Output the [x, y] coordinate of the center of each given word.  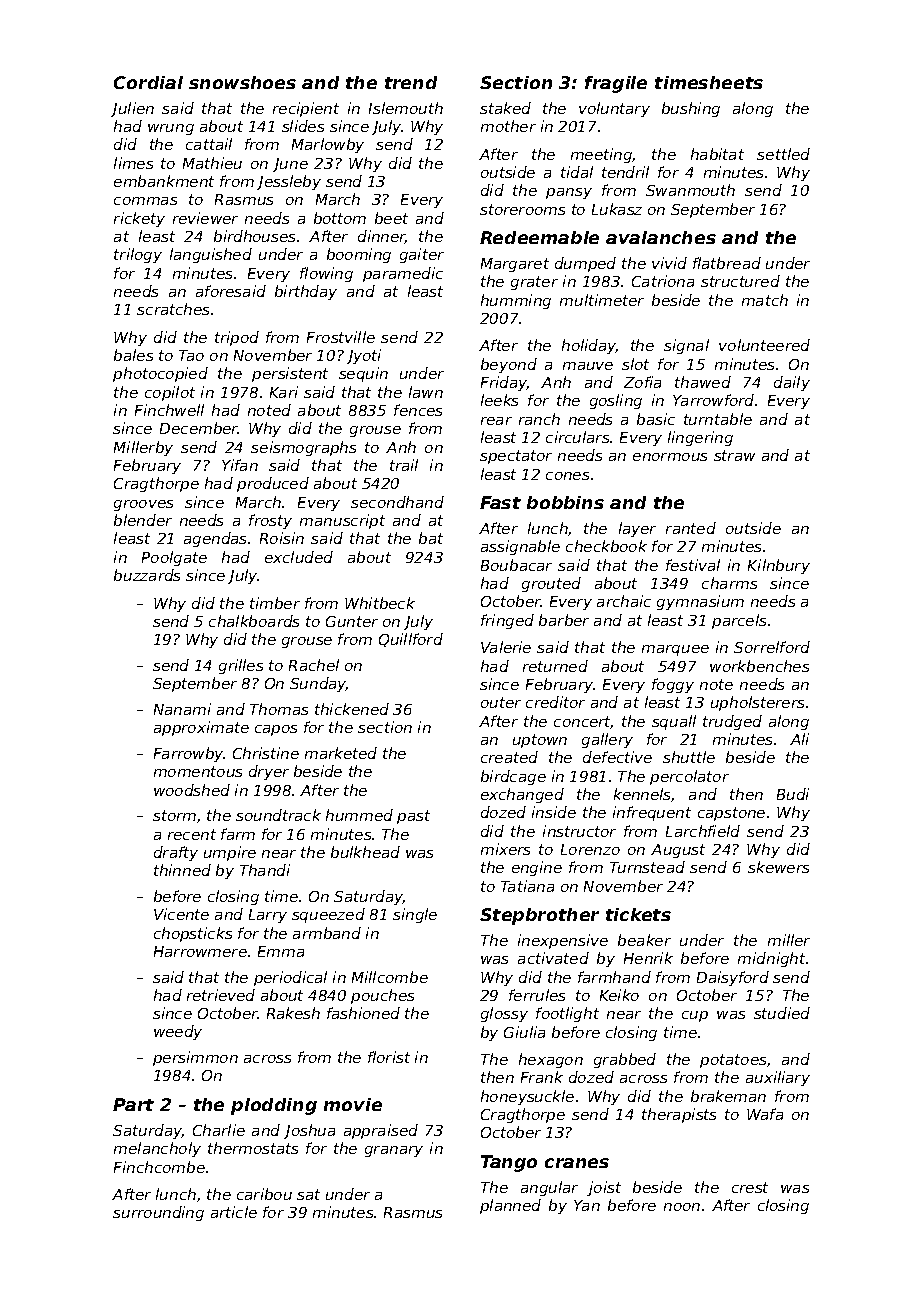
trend [411, 82]
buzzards [147, 575]
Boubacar [516, 565]
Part [133, 1104]
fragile [616, 84]
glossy [504, 1014]
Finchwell [169, 410]
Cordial [148, 82]
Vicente [181, 914]
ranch [539, 419]
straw [734, 455]
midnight [771, 959]
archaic [624, 601]
